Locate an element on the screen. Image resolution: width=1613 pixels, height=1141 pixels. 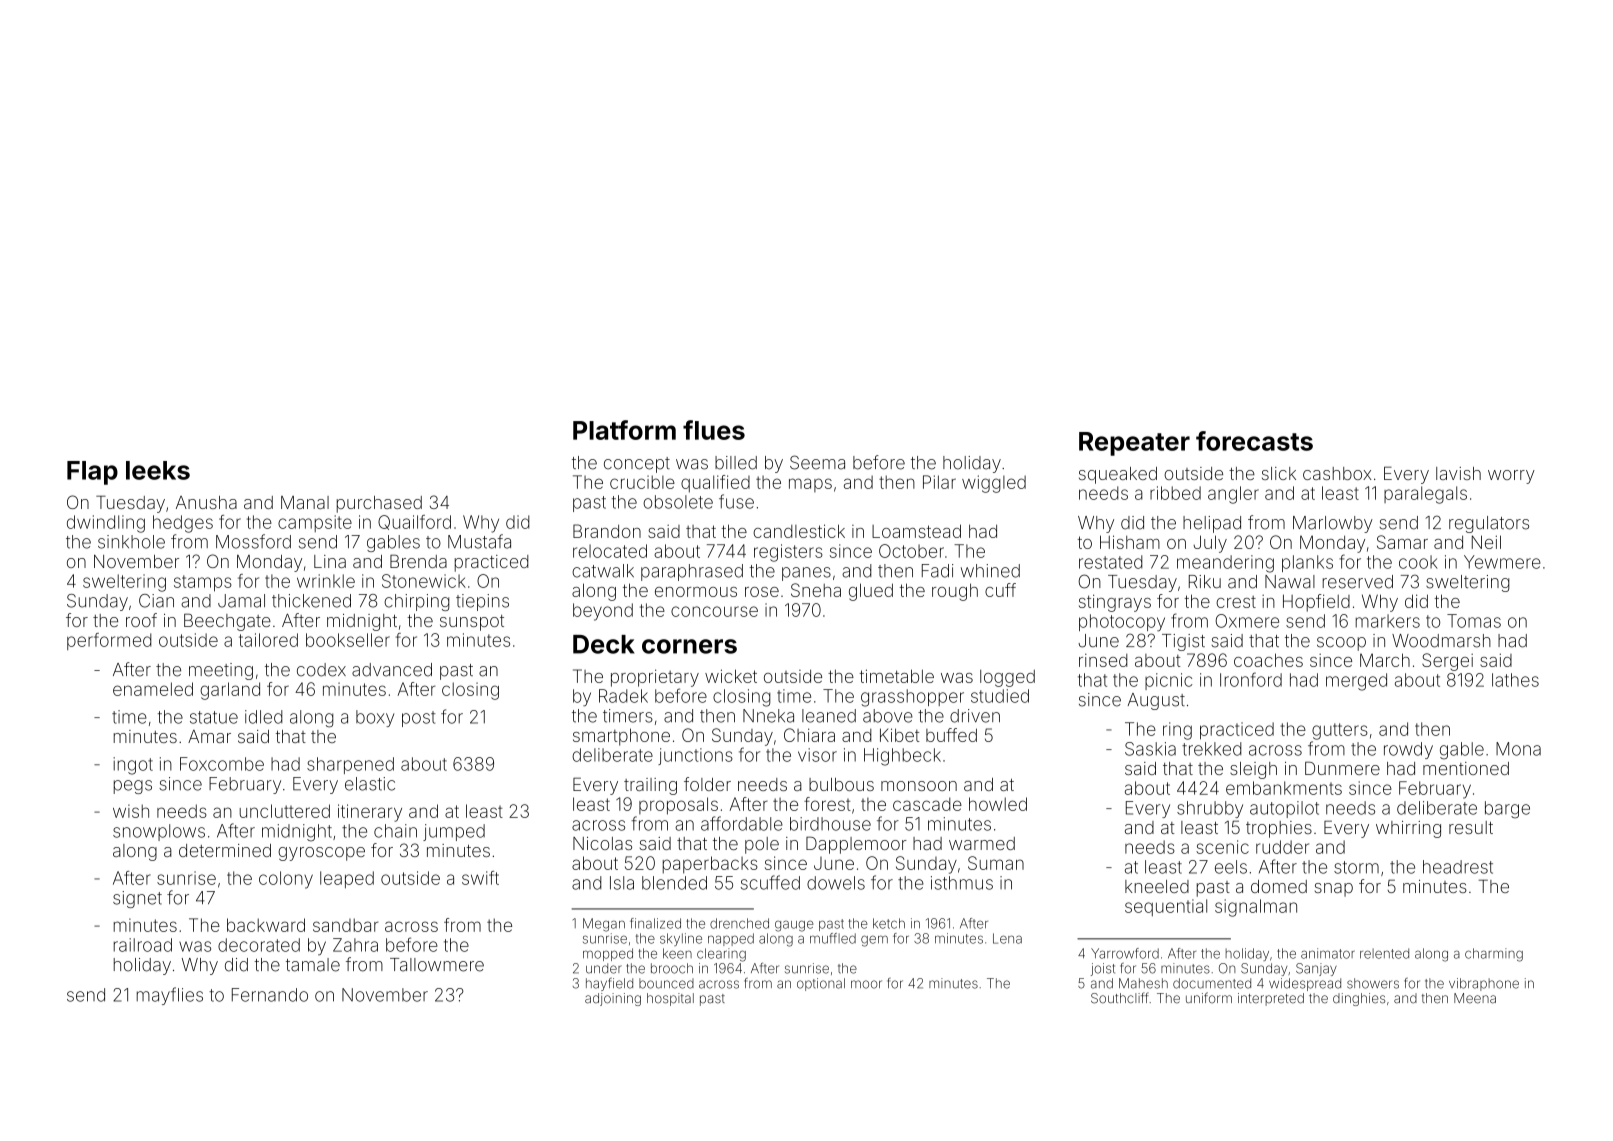
headrest is located at coordinates (1458, 867).
